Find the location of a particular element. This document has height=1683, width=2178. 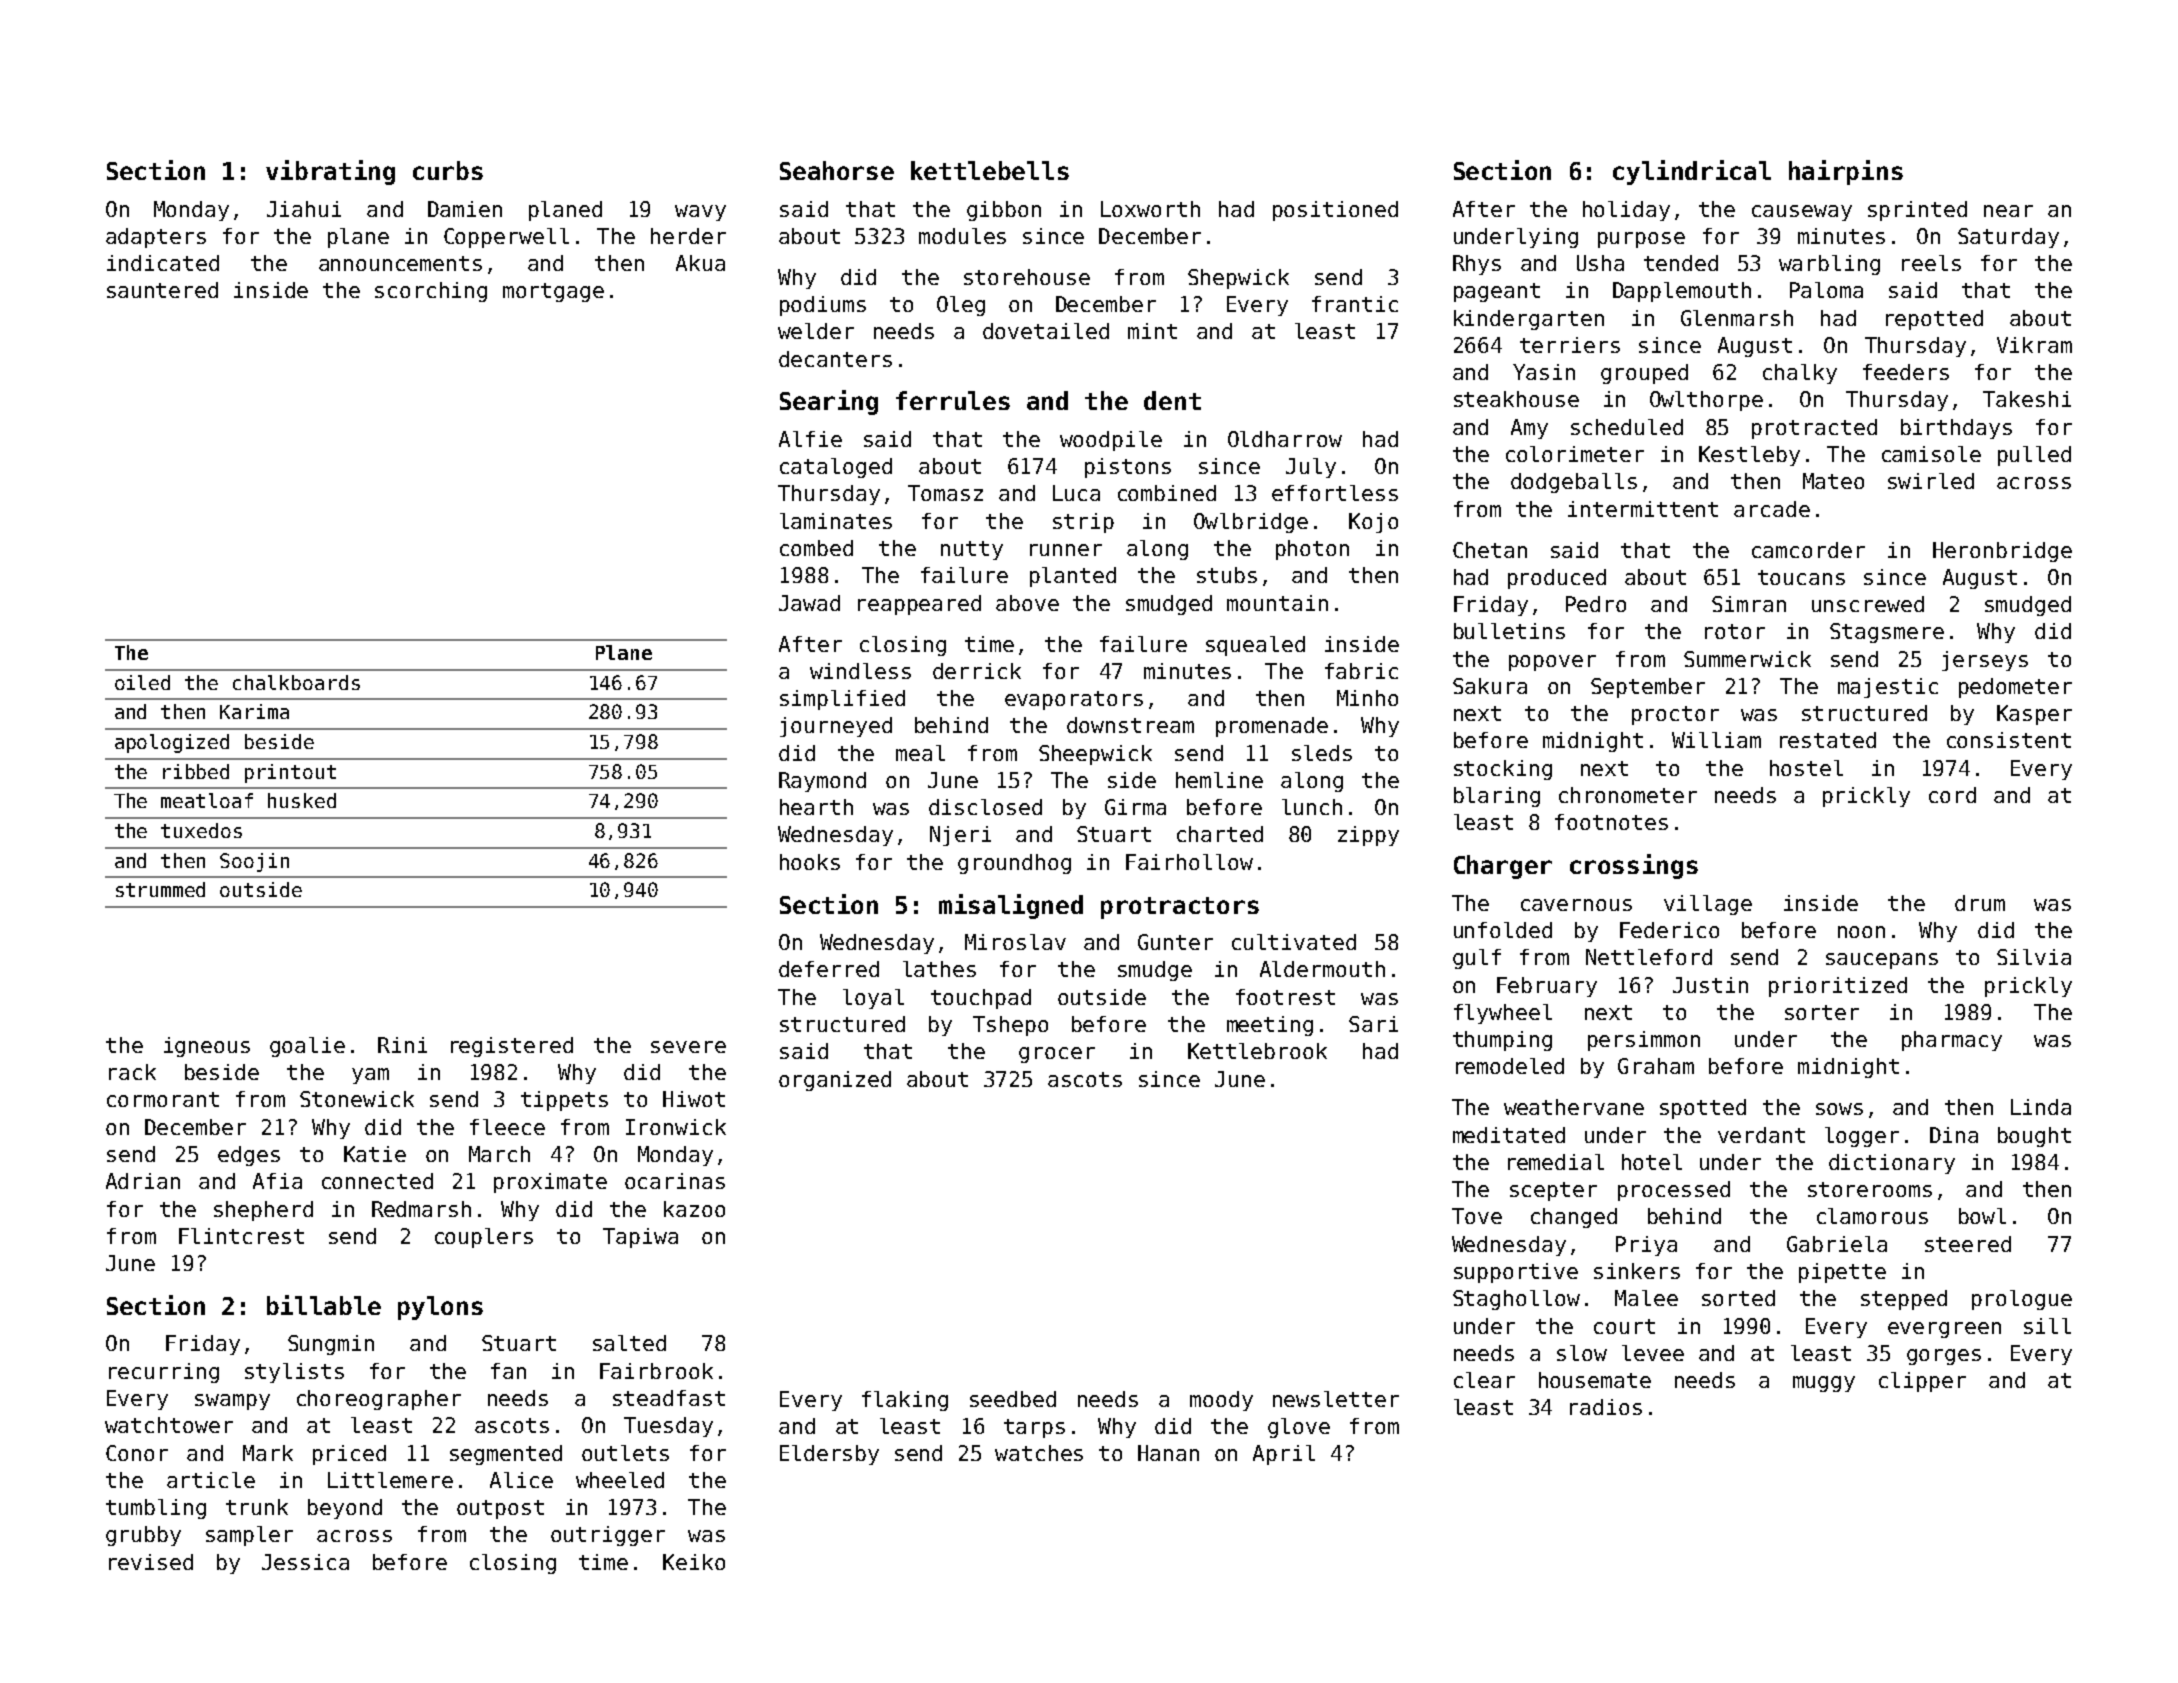

meatloaf is located at coordinates (207, 800).
